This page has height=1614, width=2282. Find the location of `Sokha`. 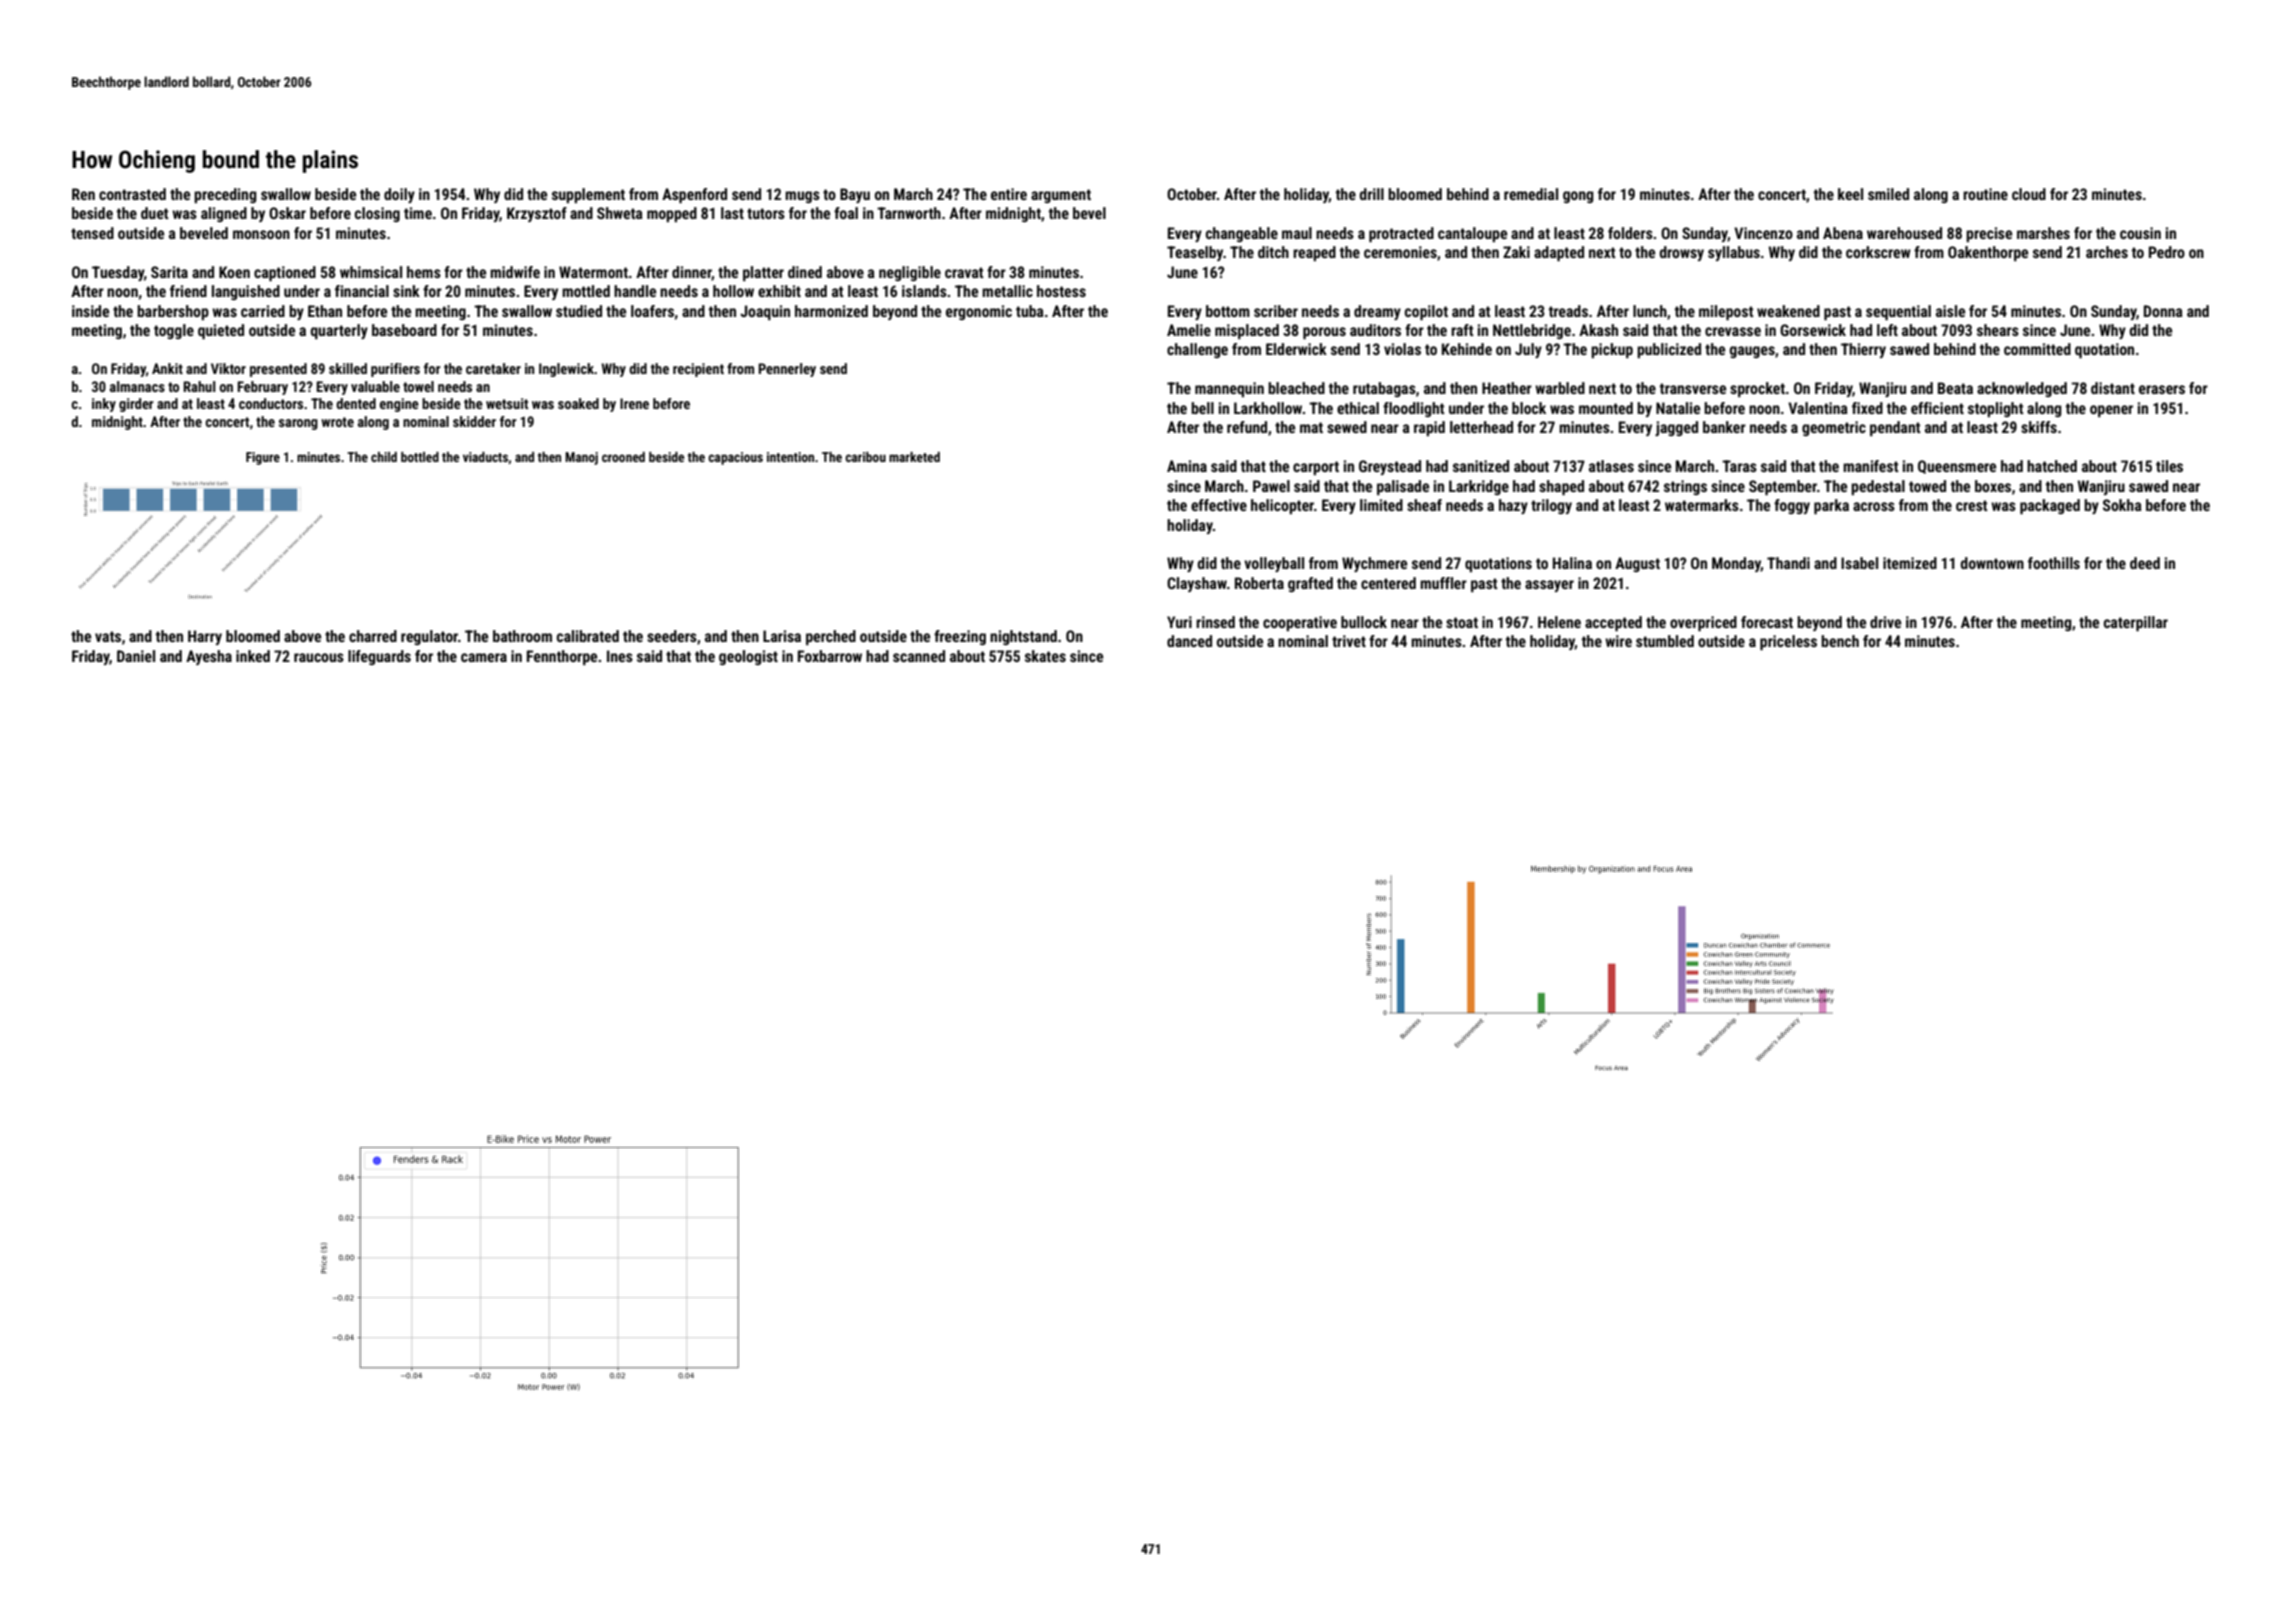

Sokha is located at coordinates (2122, 505).
